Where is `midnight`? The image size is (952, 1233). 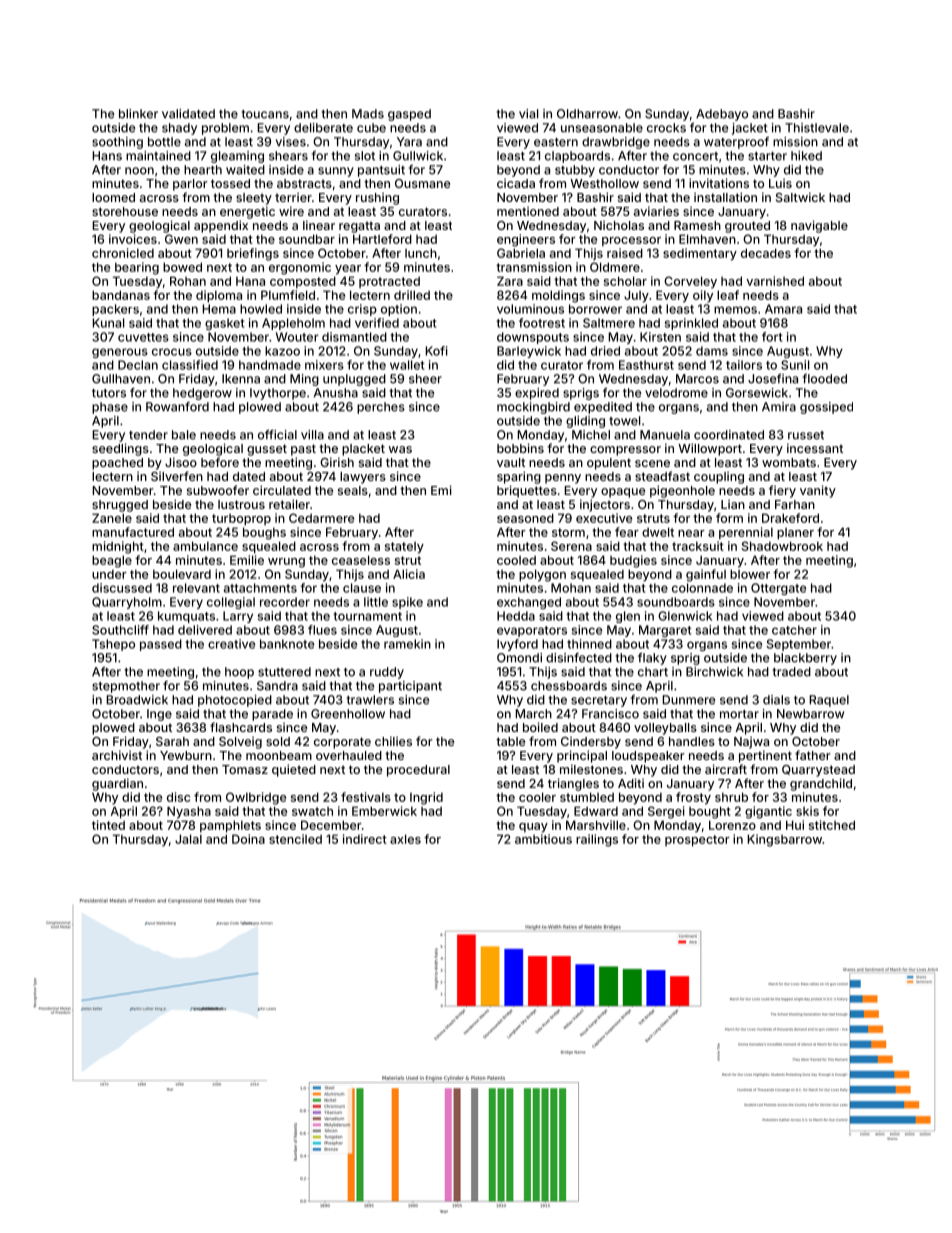 midnight is located at coordinates (118, 547).
